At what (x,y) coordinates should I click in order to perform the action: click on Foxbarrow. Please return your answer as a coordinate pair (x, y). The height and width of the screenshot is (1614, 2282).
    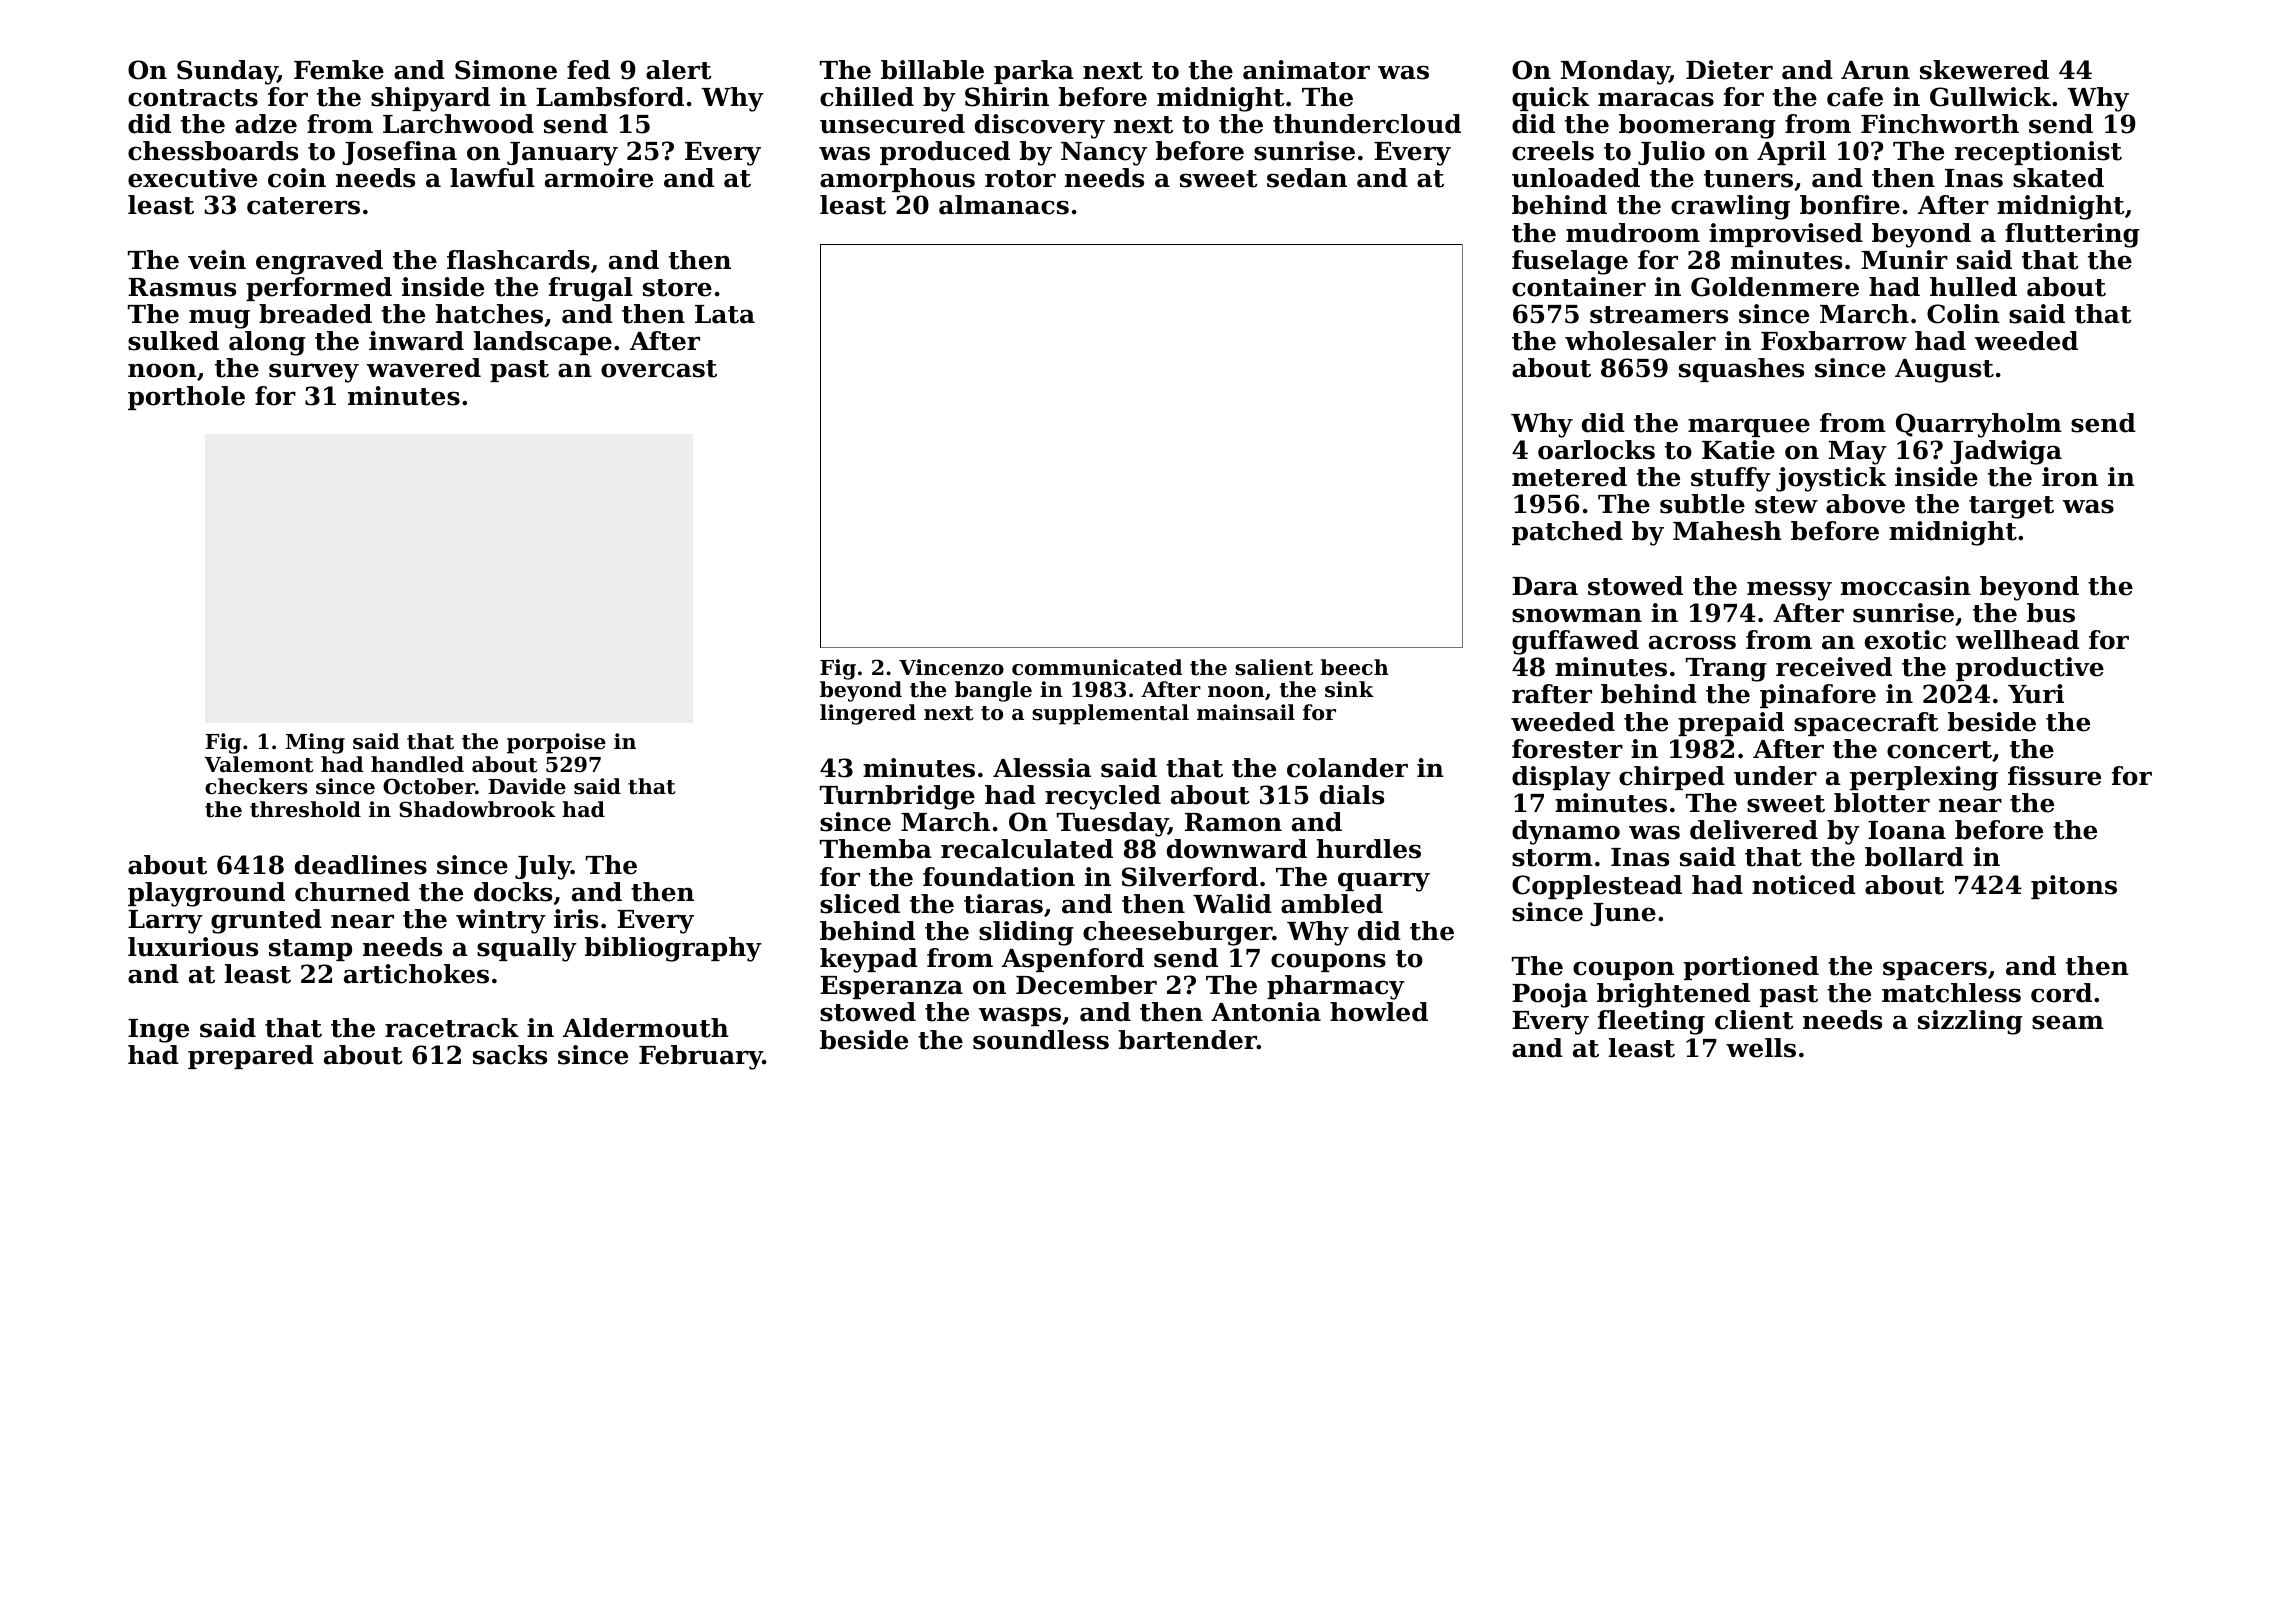
    Looking at the image, I should click on (1834, 341).
